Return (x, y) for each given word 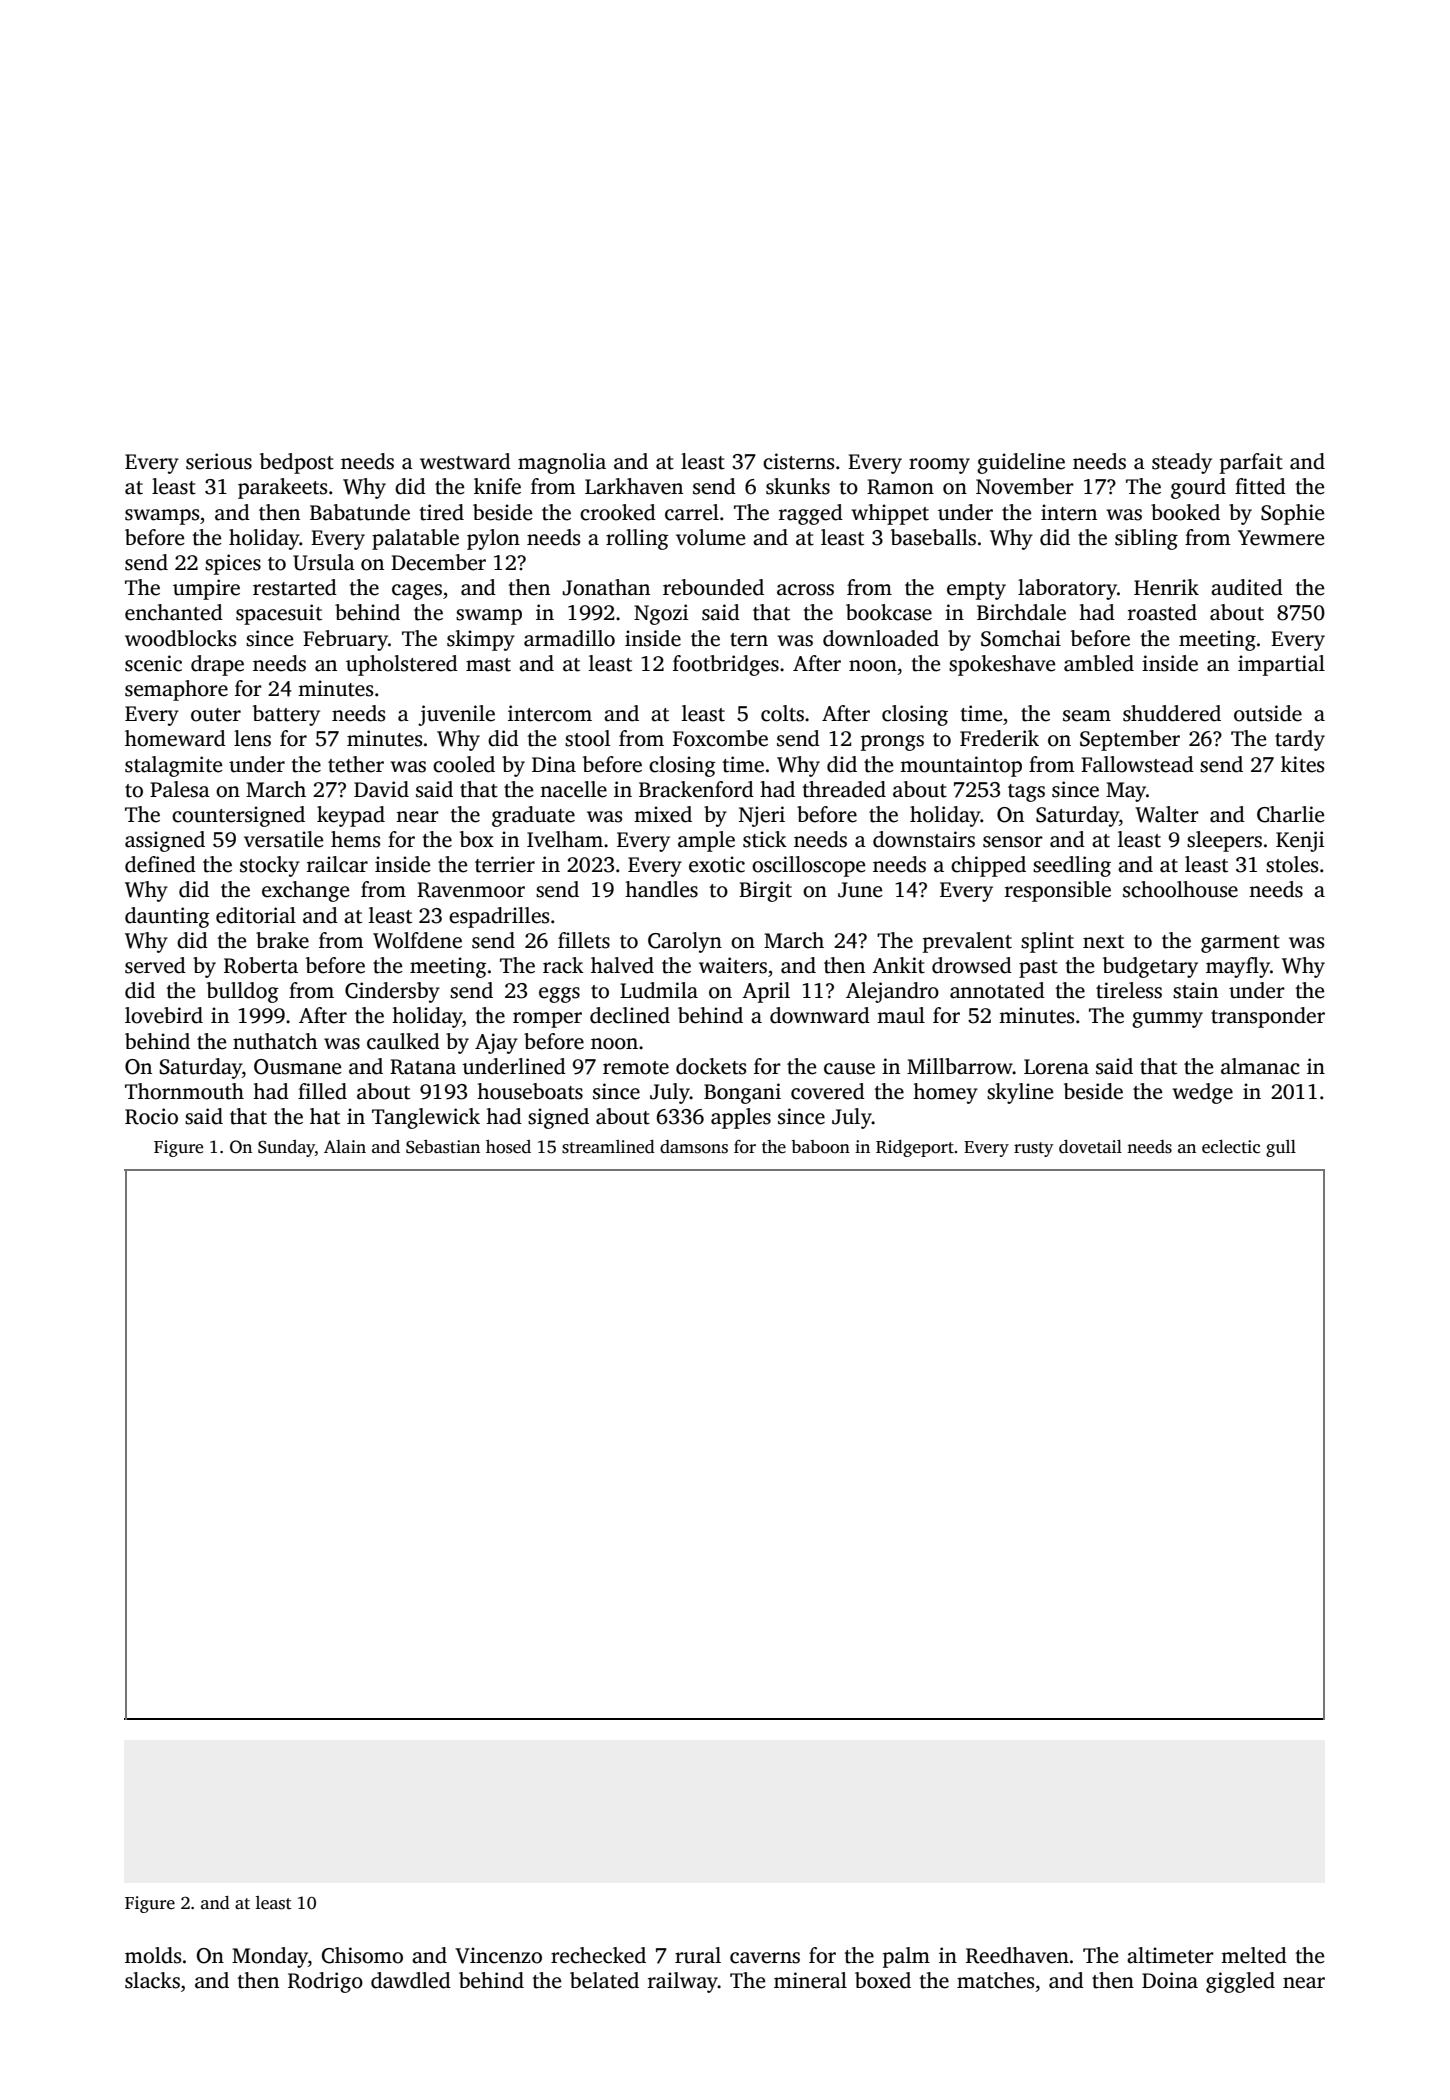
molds (153, 1955)
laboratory (1067, 589)
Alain (345, 1146)
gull (1281, 1148)
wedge (1202, 1093)
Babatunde (360, 512)
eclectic (1231, 1147)
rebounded (713, 587)
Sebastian (443, 1147)
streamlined (608, 1147)
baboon (820, 1147)
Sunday (286, 1148)
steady (1182, 463)
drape (217, 665)
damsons (694, 1147)
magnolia (562, 463)
